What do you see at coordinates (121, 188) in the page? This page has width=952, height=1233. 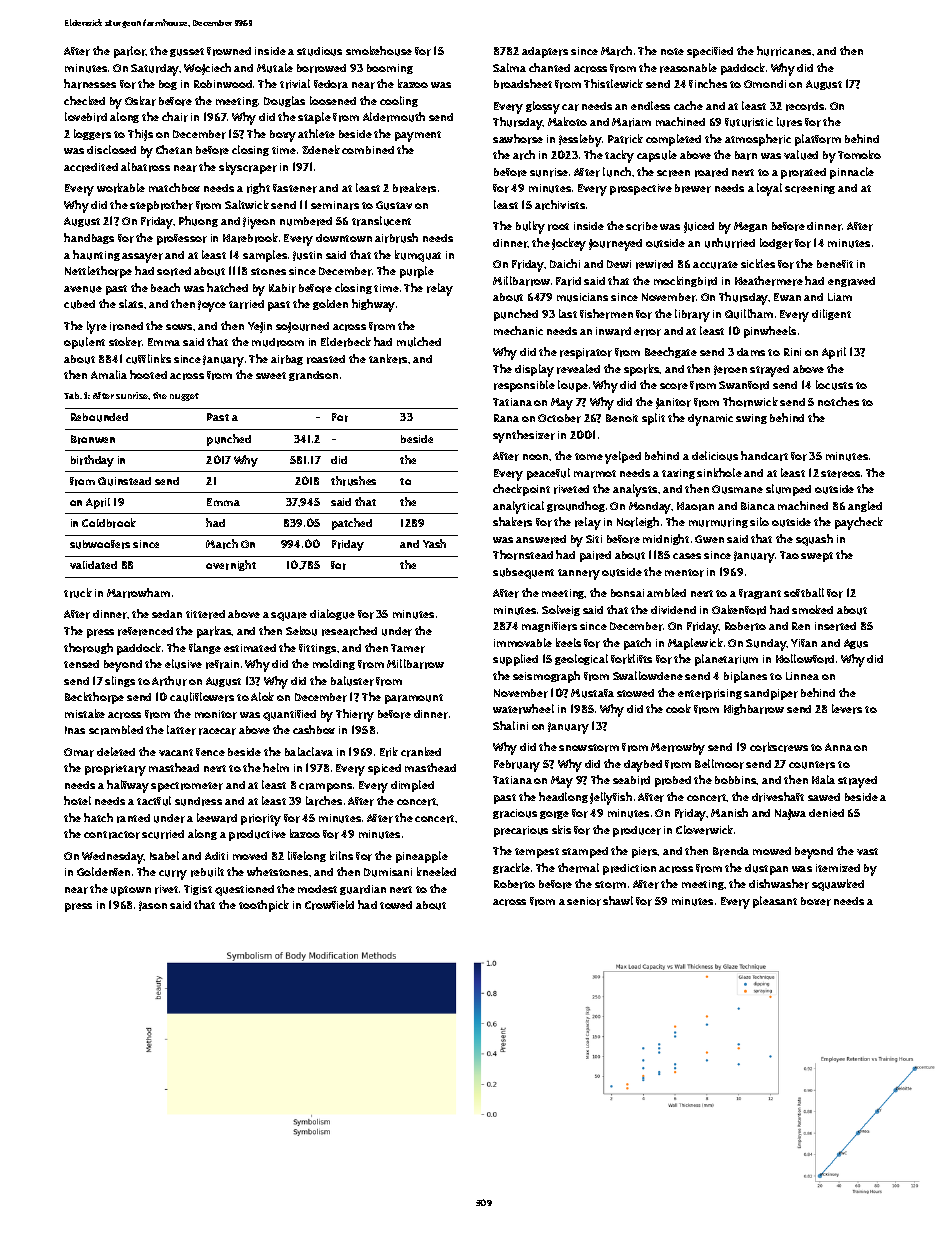 I see `workable` at bounding box center [121, 188].
